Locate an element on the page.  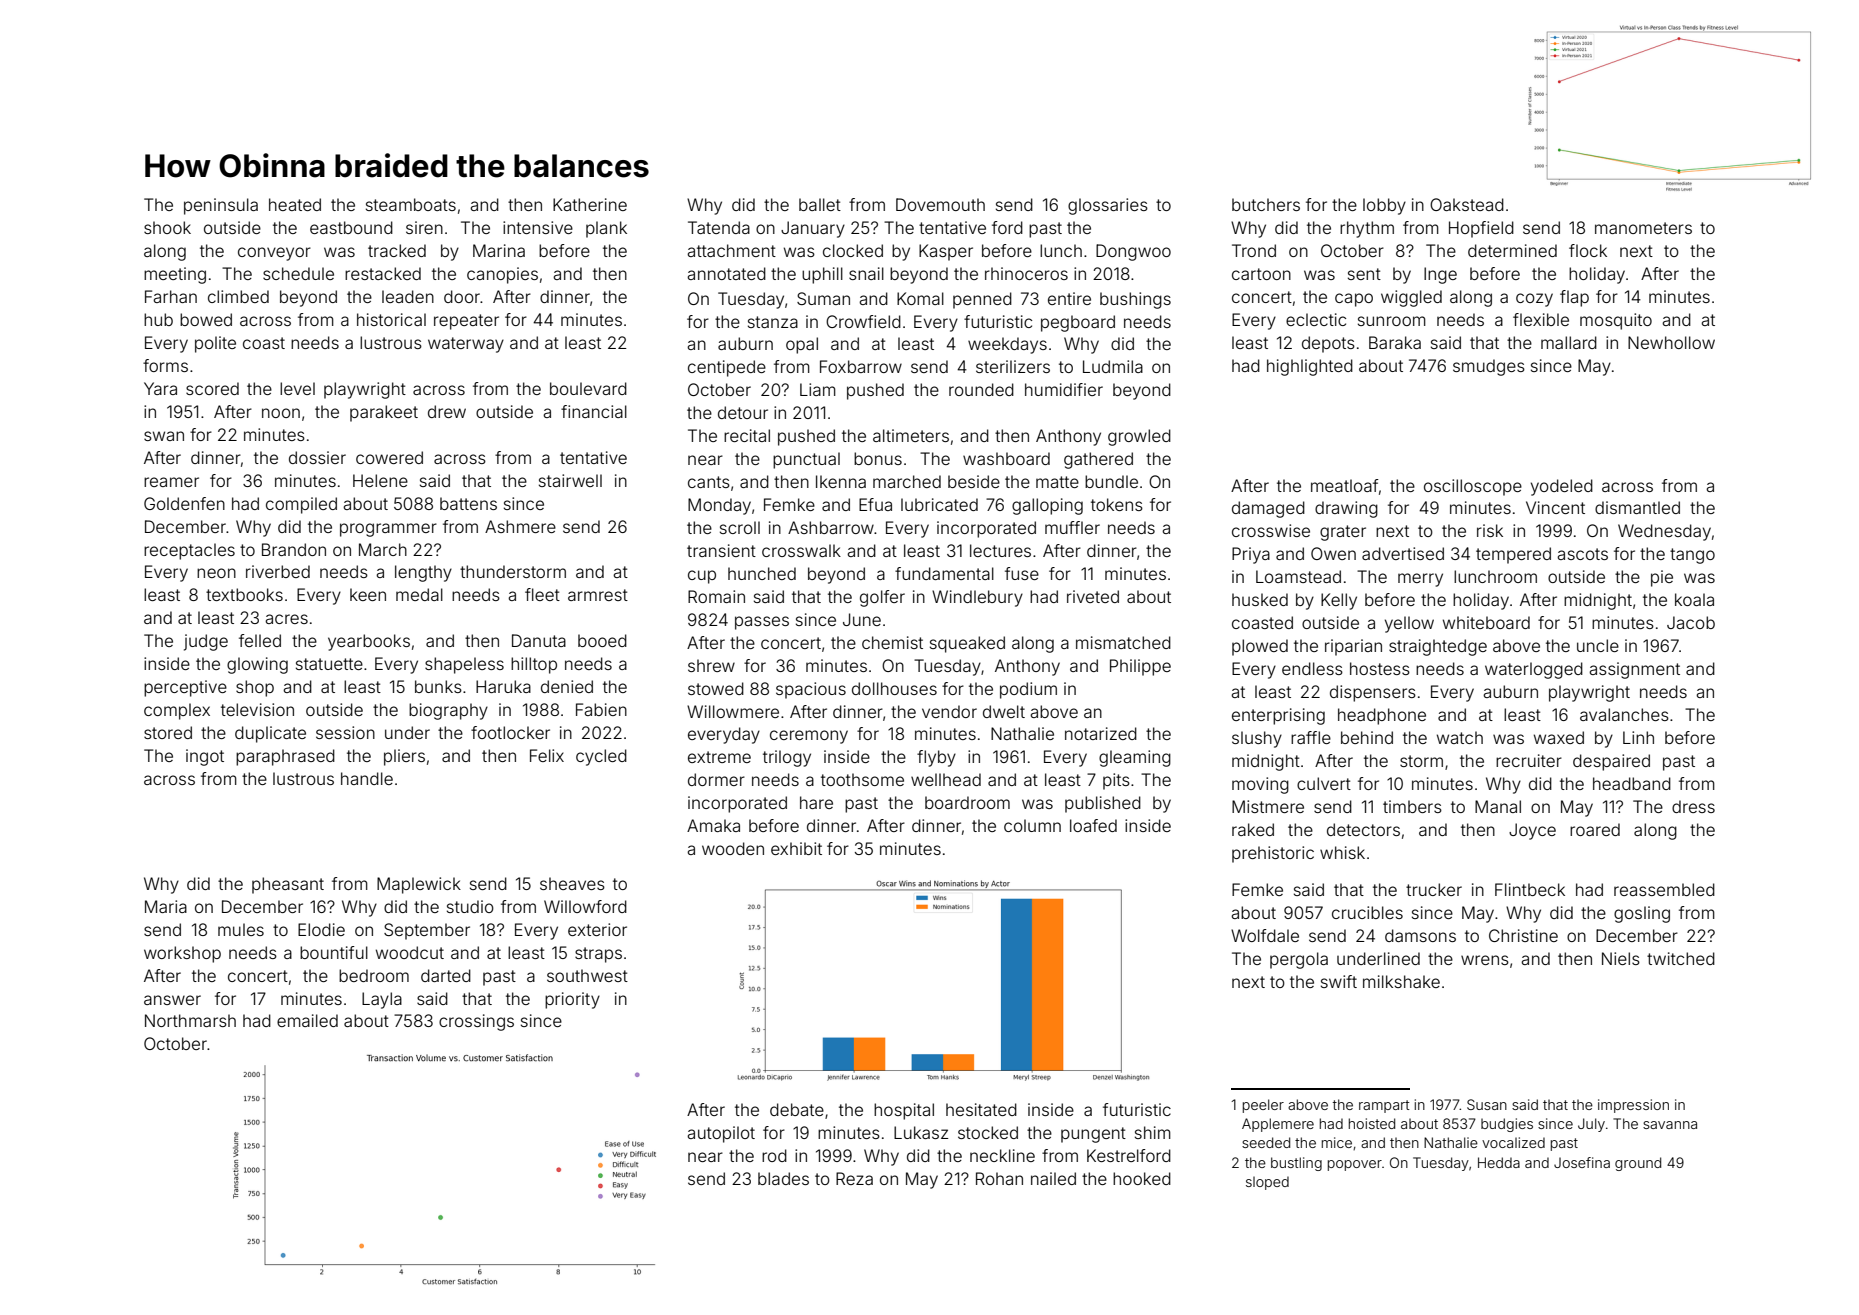
Danuta is located at coordinates (539, 640).
